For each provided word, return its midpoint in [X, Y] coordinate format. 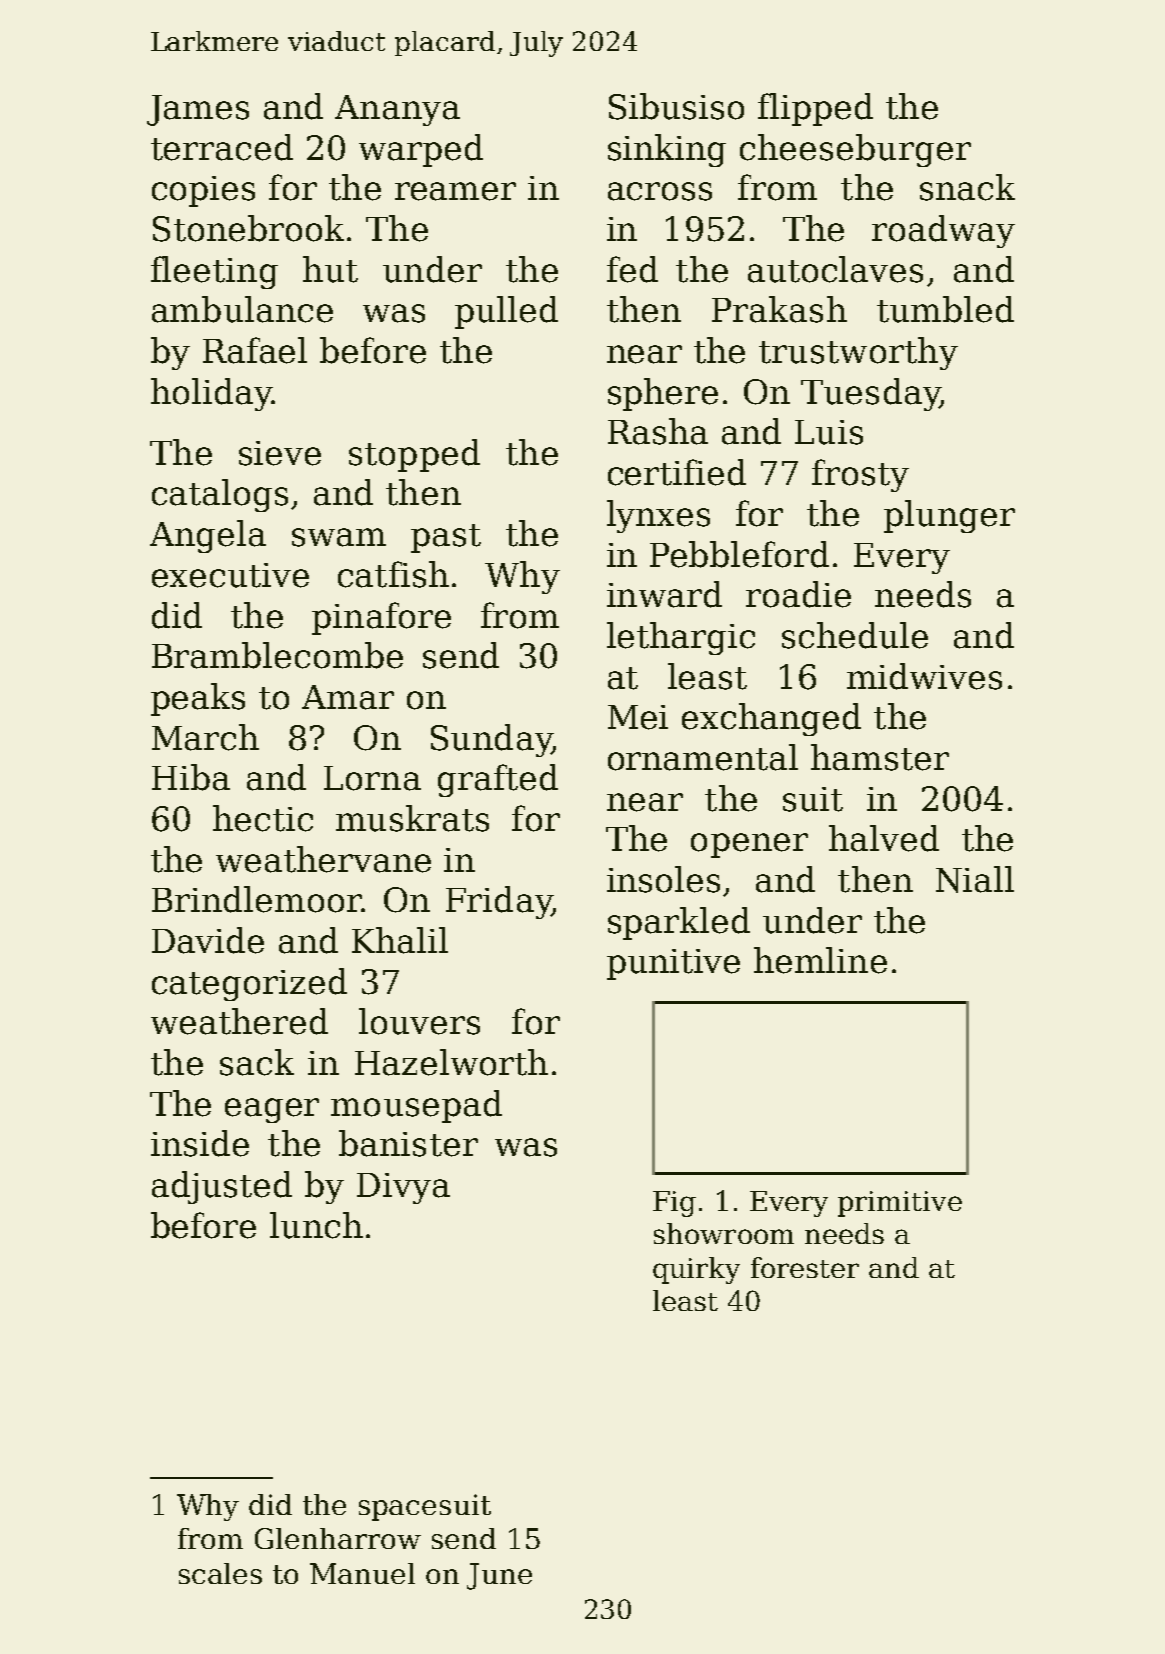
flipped [815, 109]
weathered [239, 1021]
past [446, 538]
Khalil [400, 940]
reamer [455, 191]
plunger [949, 516]
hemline [820, 960]
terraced [222, 147]
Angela [208, 536]
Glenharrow [338, 1538]
